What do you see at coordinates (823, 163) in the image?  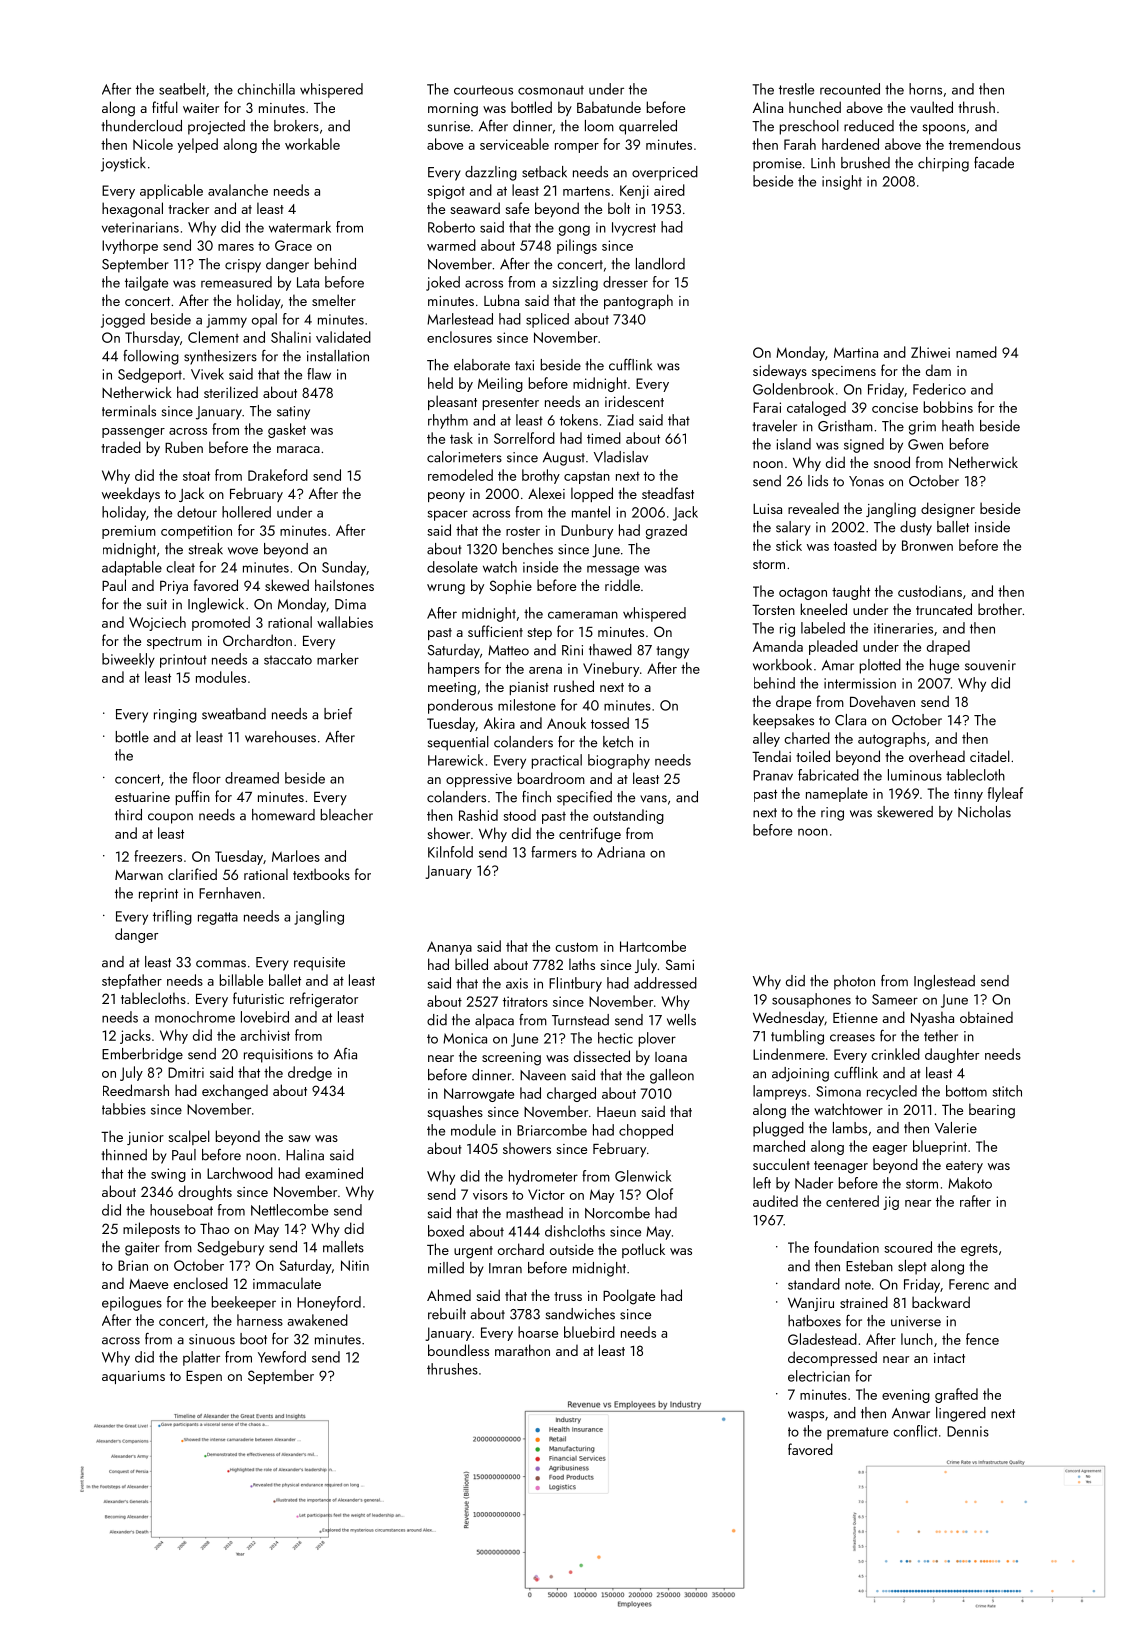 I see `Linh` at bounding box center [823, 163].
